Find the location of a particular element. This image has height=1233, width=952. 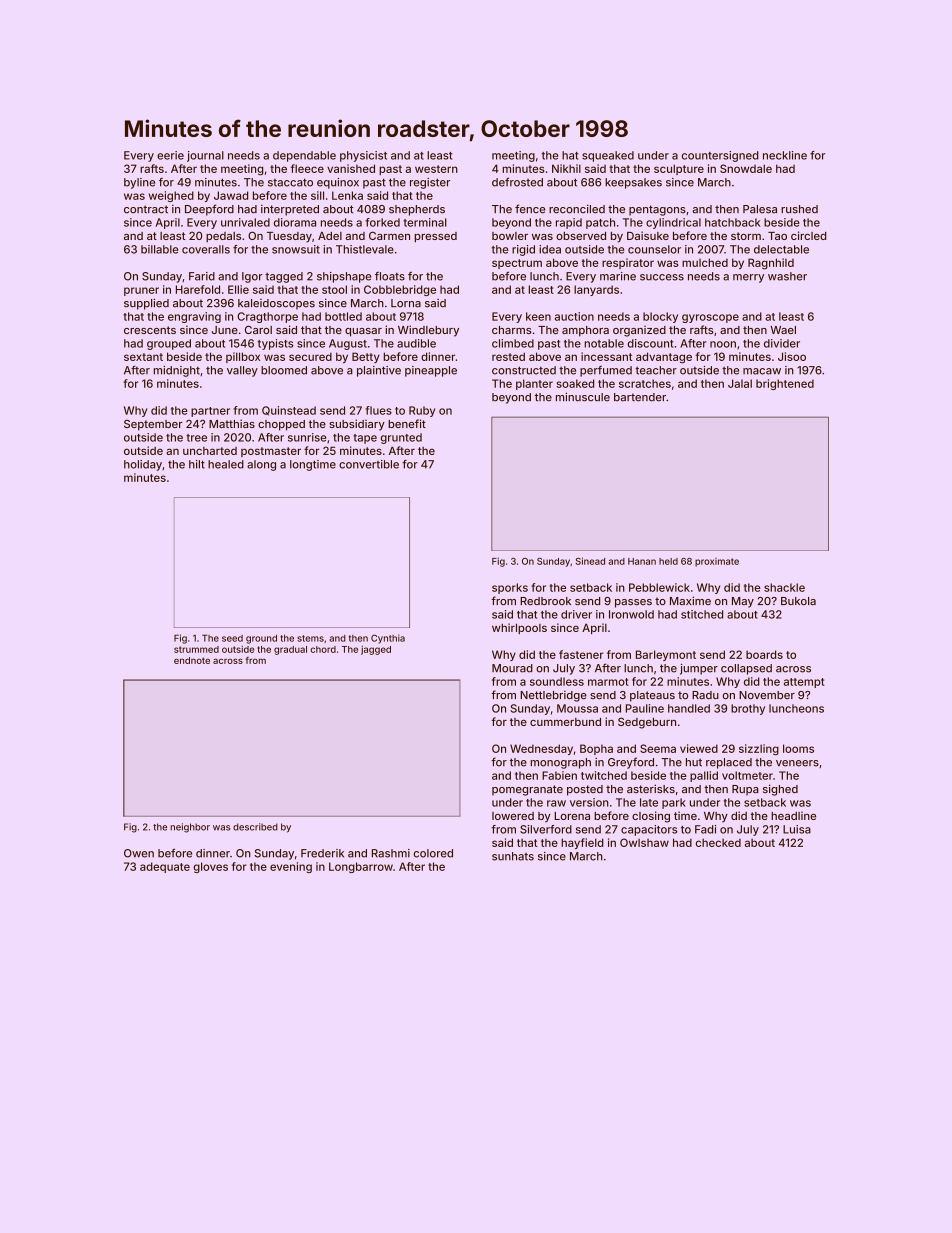

neckline is located at coordinates (785, 155).
